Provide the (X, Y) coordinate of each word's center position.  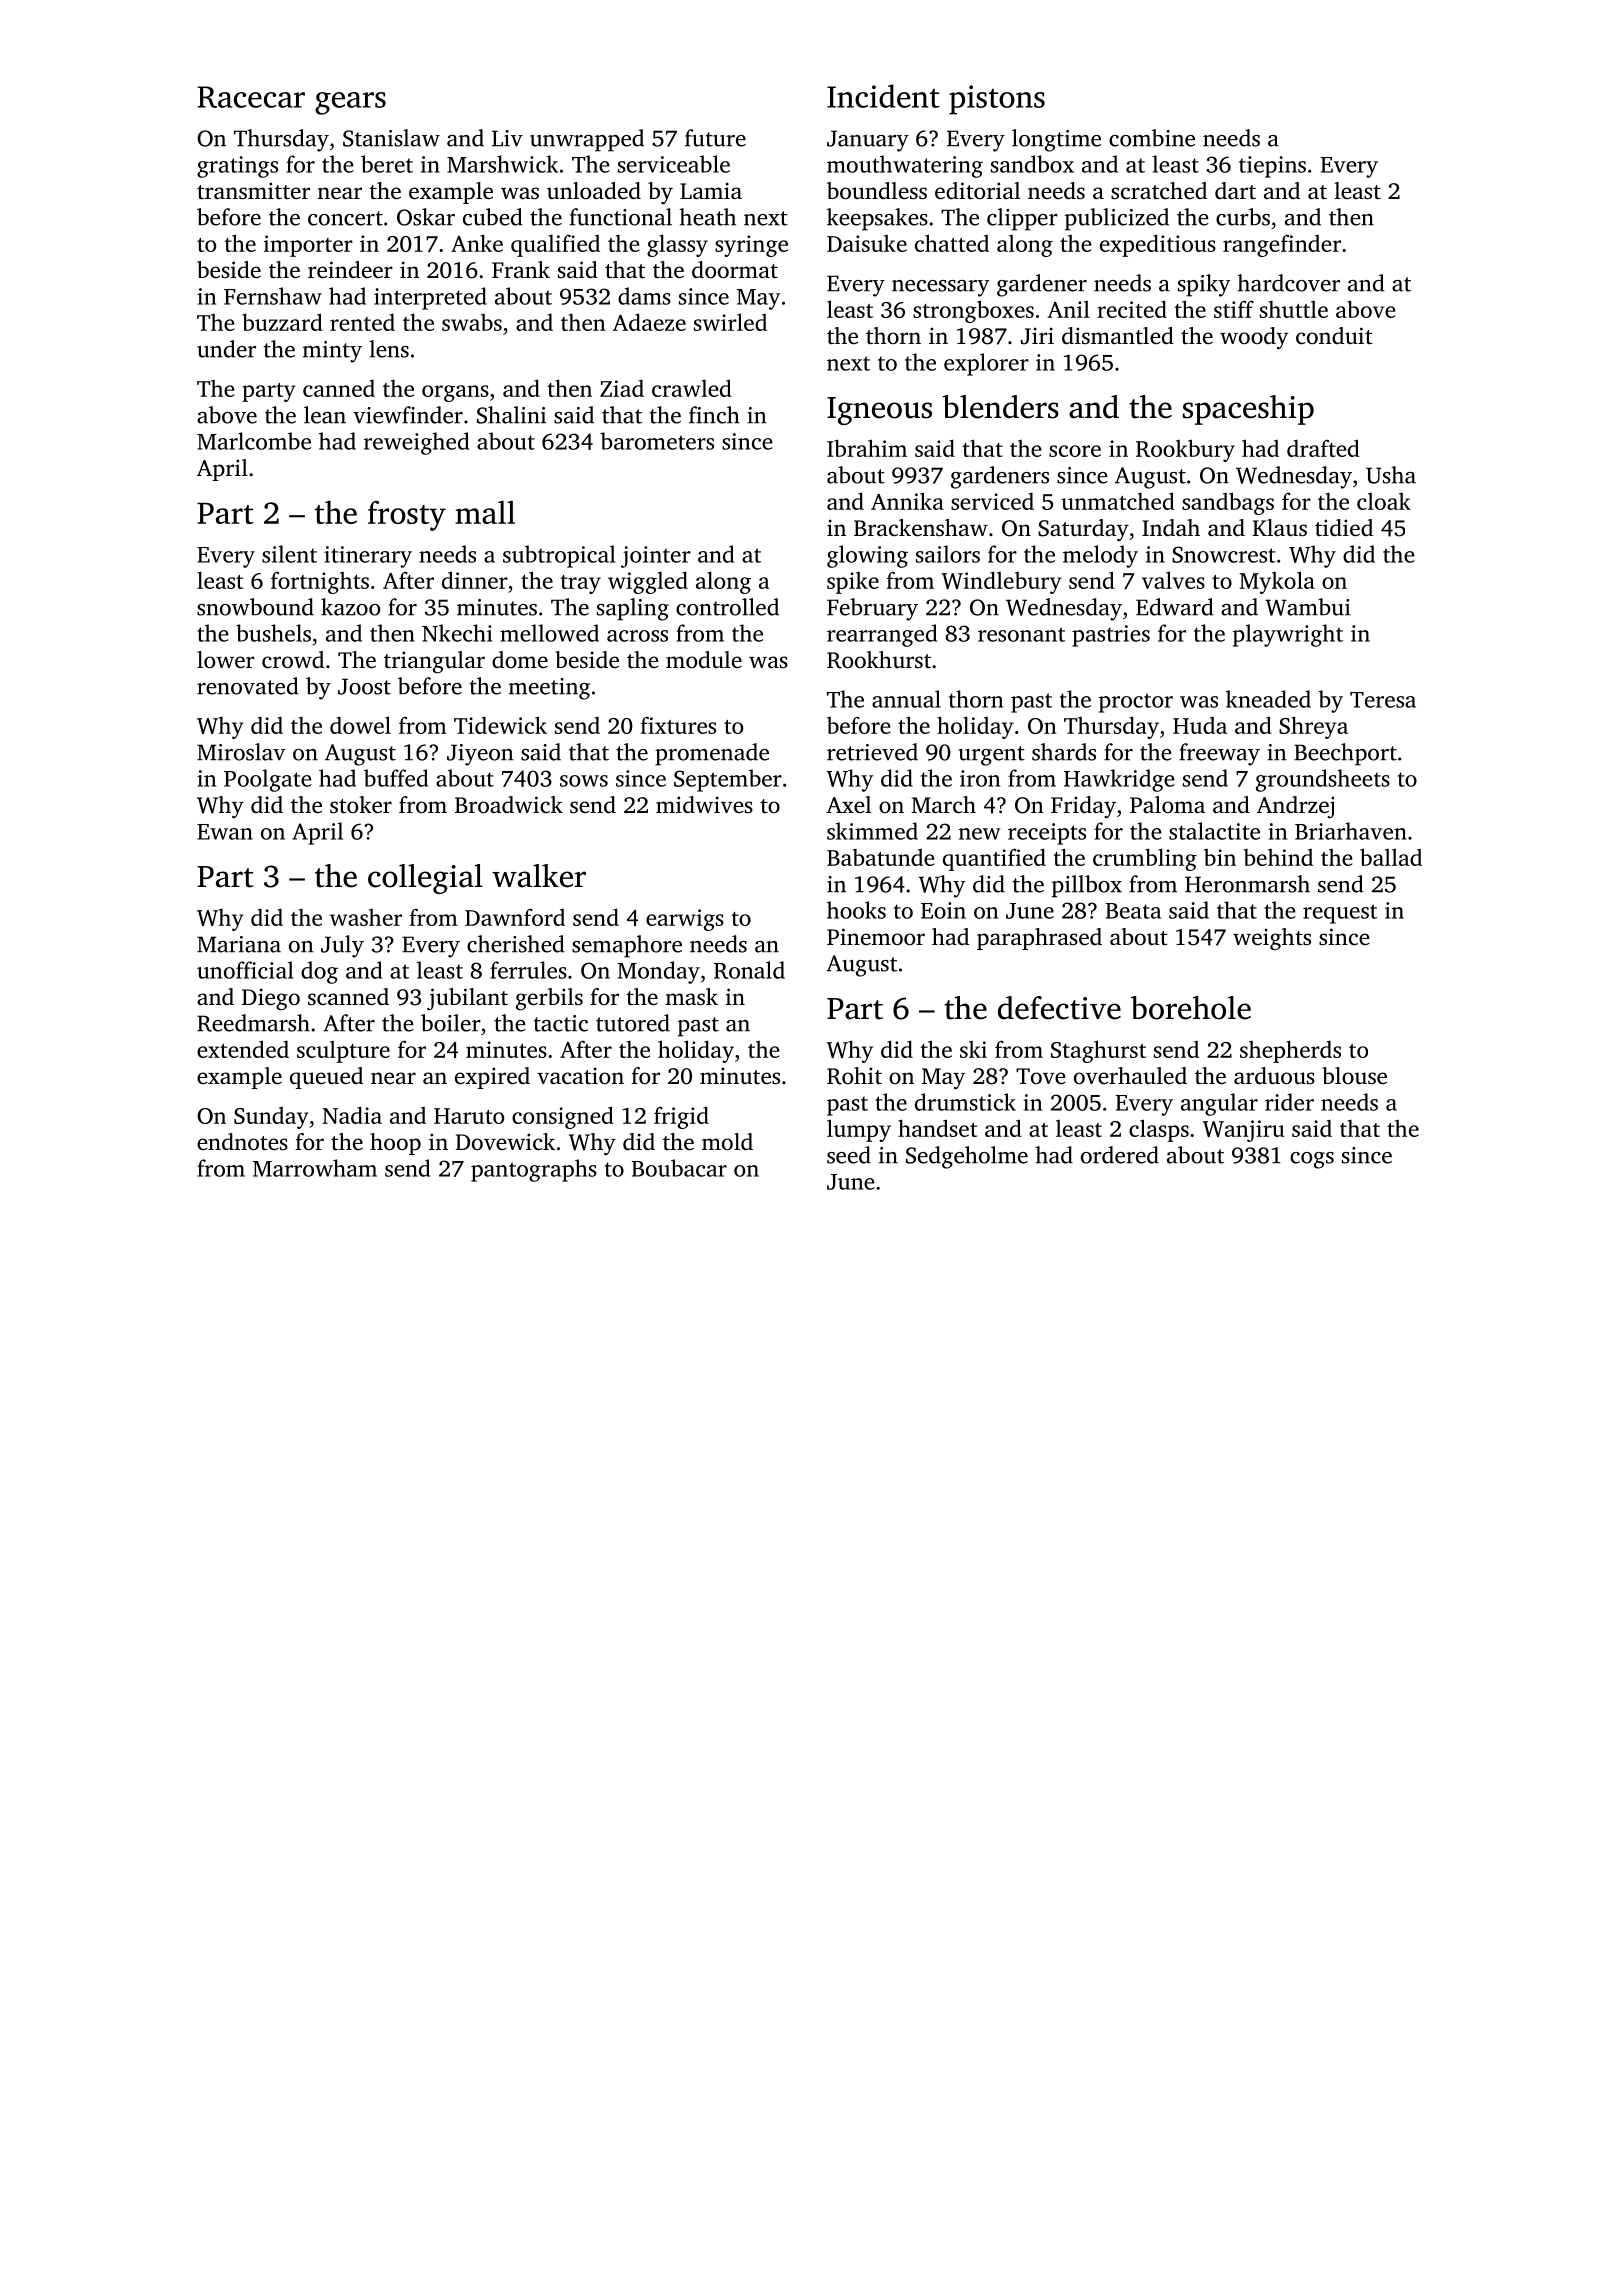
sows (584, 781)
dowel (360, 725)
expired (492, 1078)
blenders (1000, 407)
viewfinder (408, 415)
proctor (1136, 703)
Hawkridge (1119, 780)
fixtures (678, 725)
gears (350, 103)
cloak (1384, 501)
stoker (361, 805)
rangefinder (1282, 245)
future (715, 138)
